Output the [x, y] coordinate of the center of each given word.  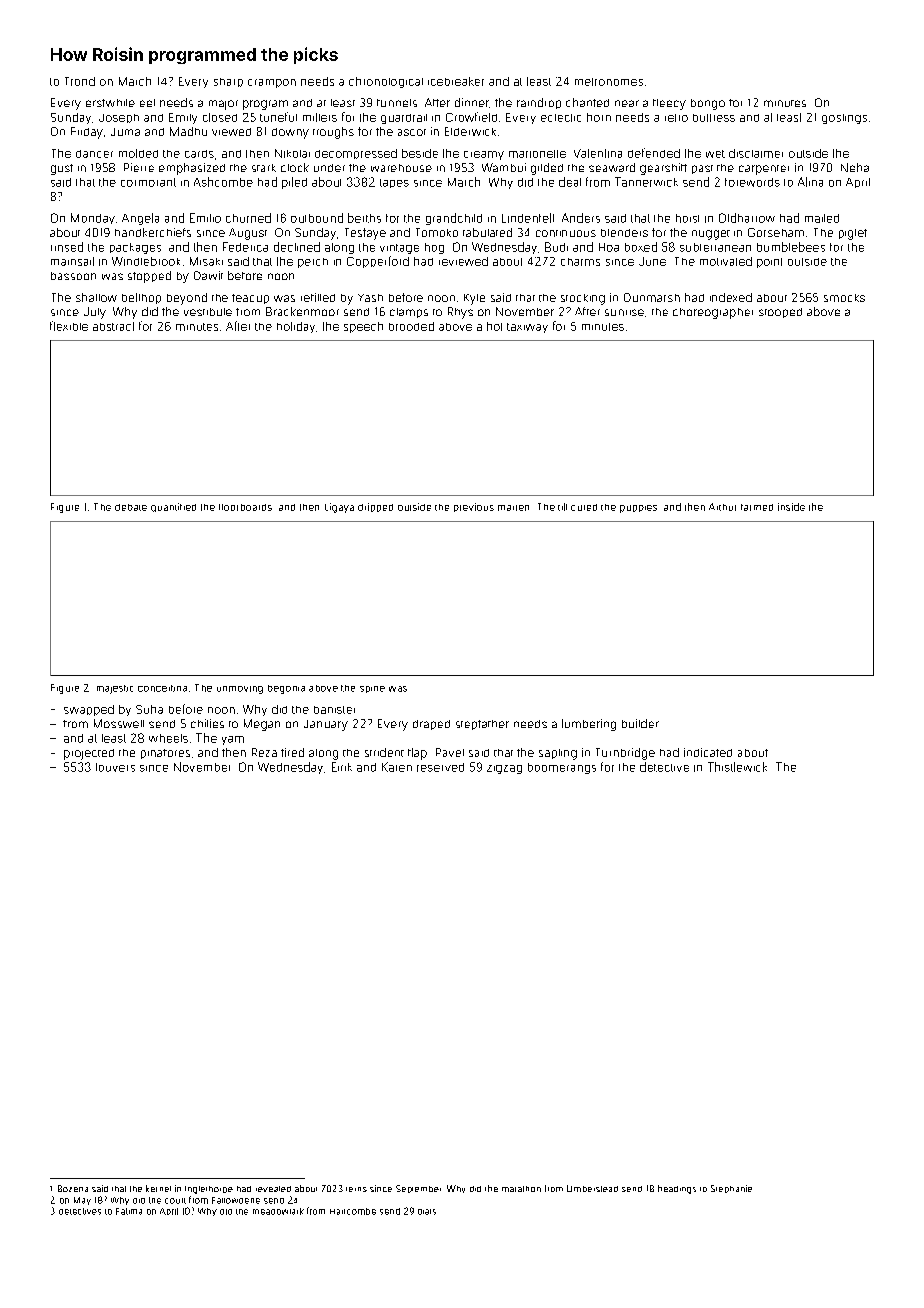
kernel [158, 1188]
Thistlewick [737, 767]
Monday [93, 218]
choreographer [713, 313]
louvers [115, 767]
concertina [162, 688]
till [562, 507]
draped [431, 725]
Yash [370, 298]
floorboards [245, 507]
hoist [687, 218]
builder [640, 723]
